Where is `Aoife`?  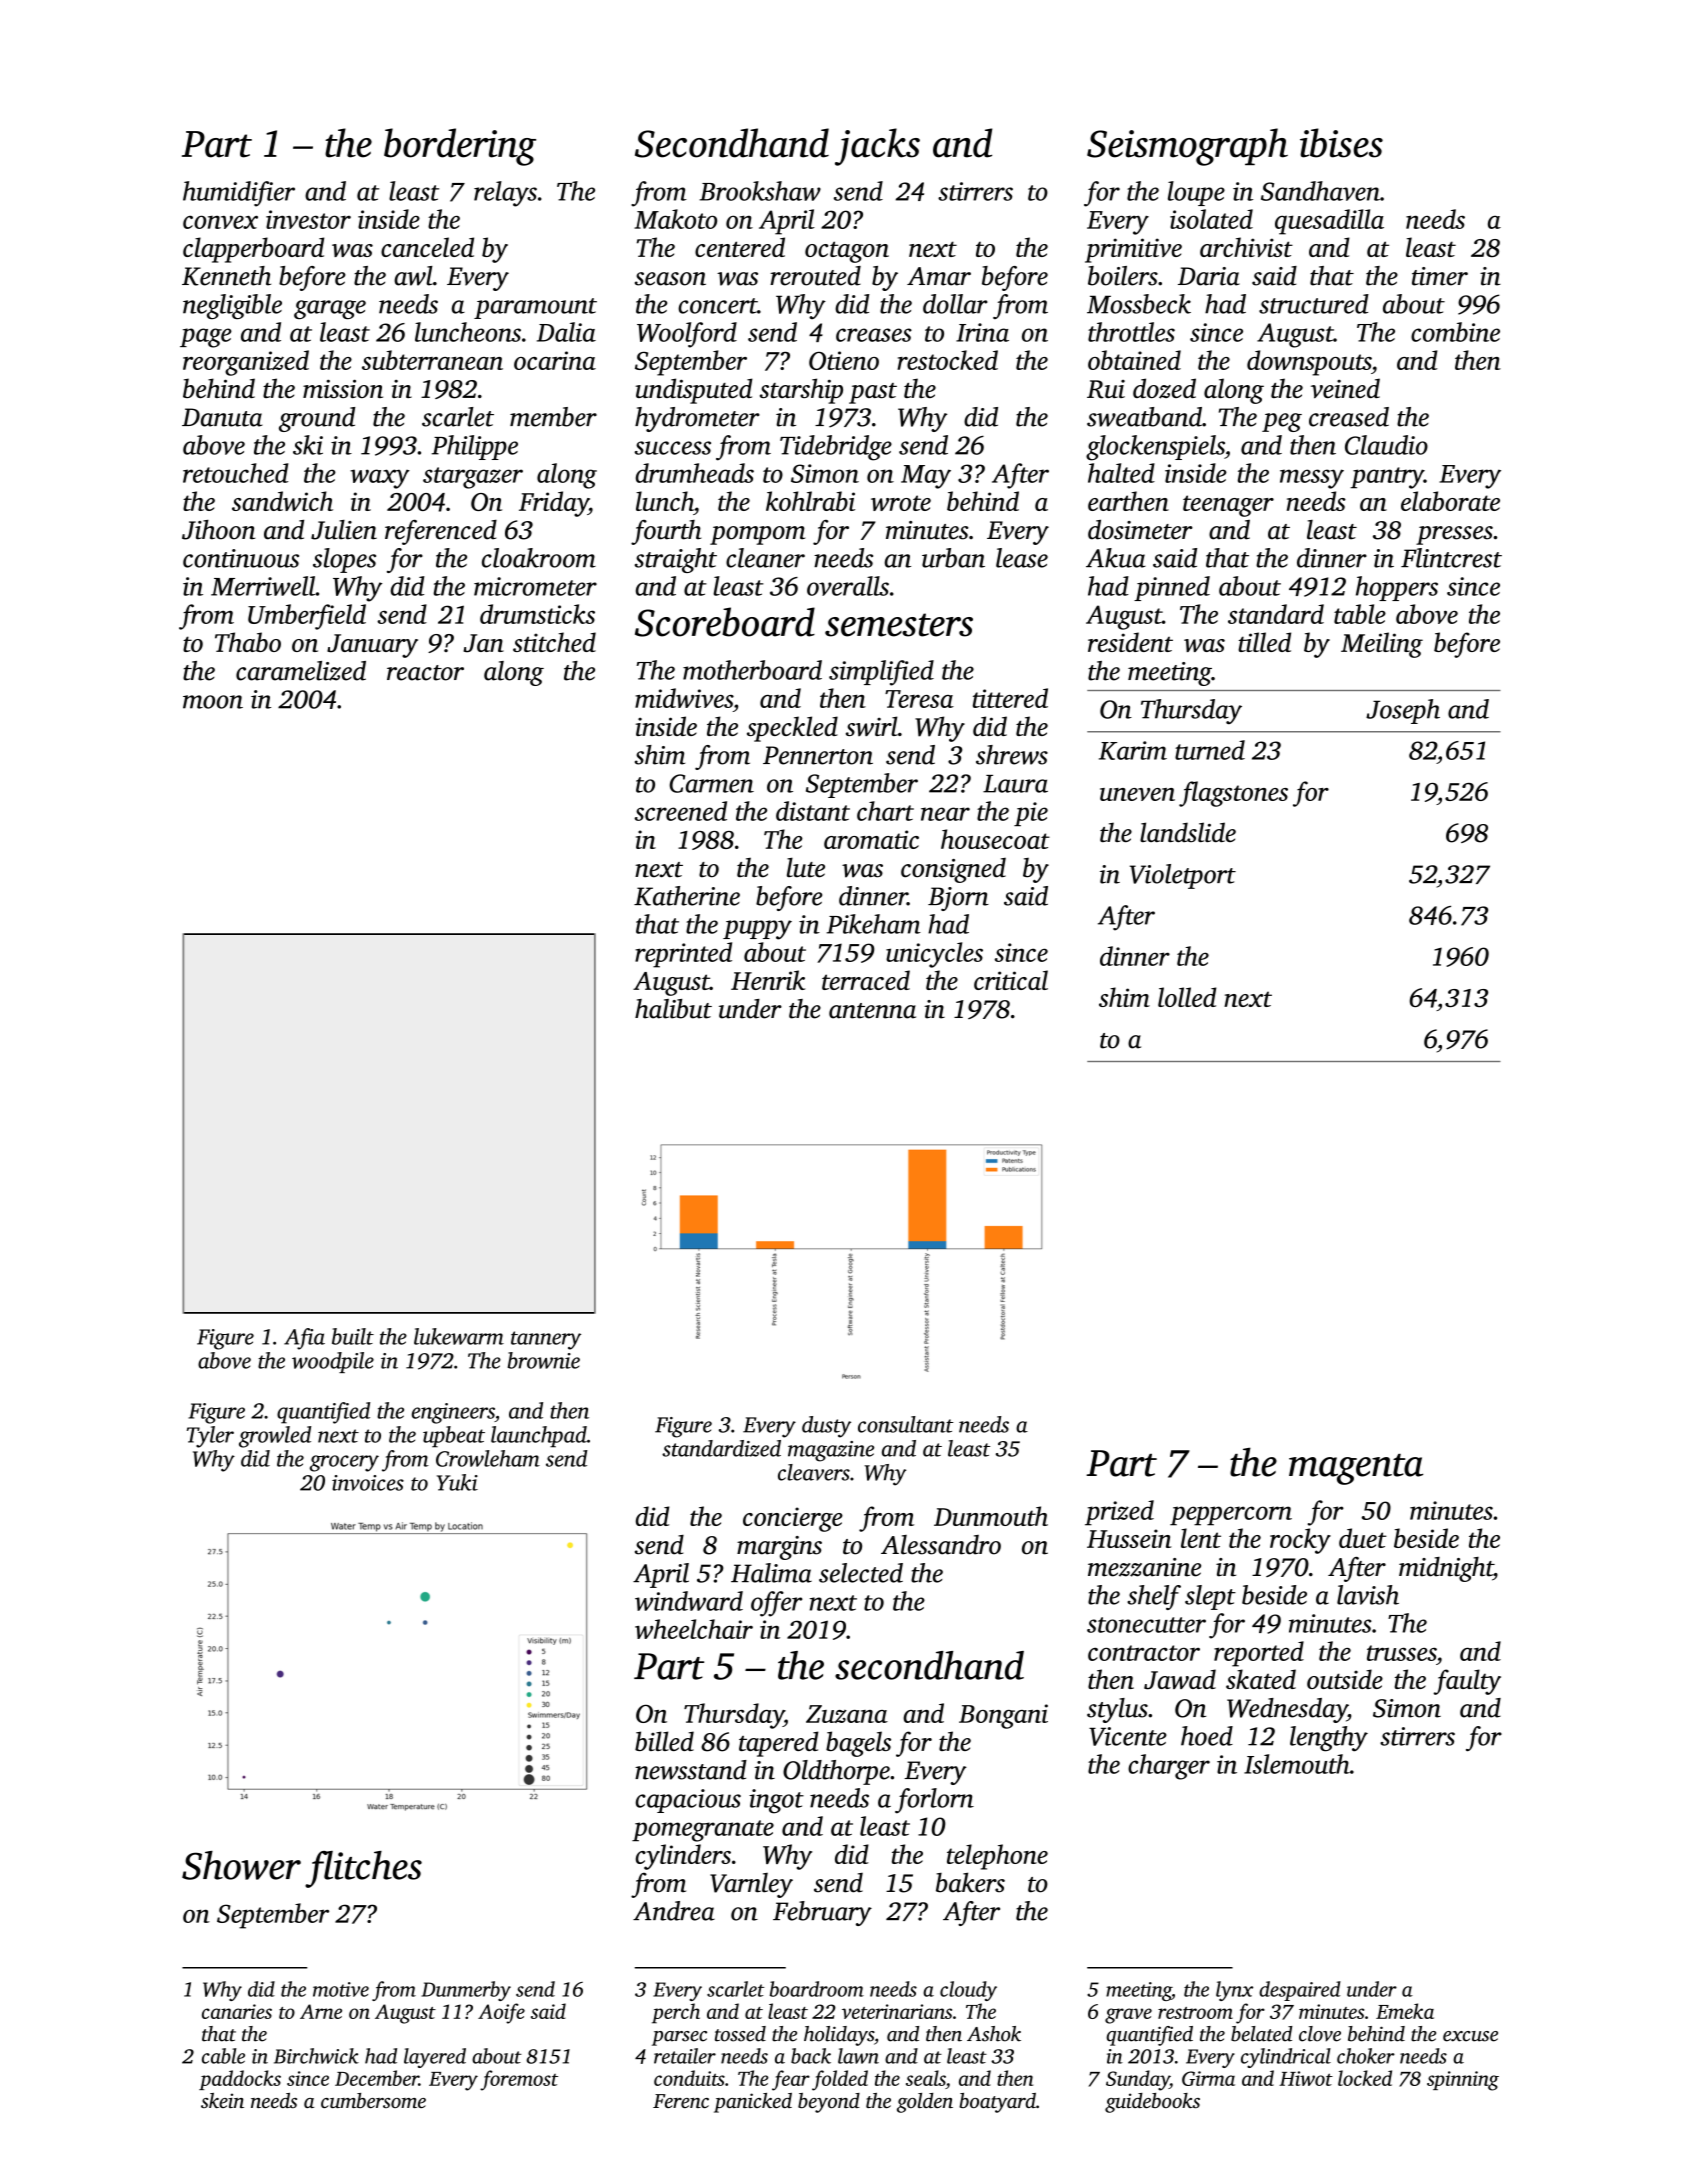 Aoife is located at coordinates (501, 2013).
